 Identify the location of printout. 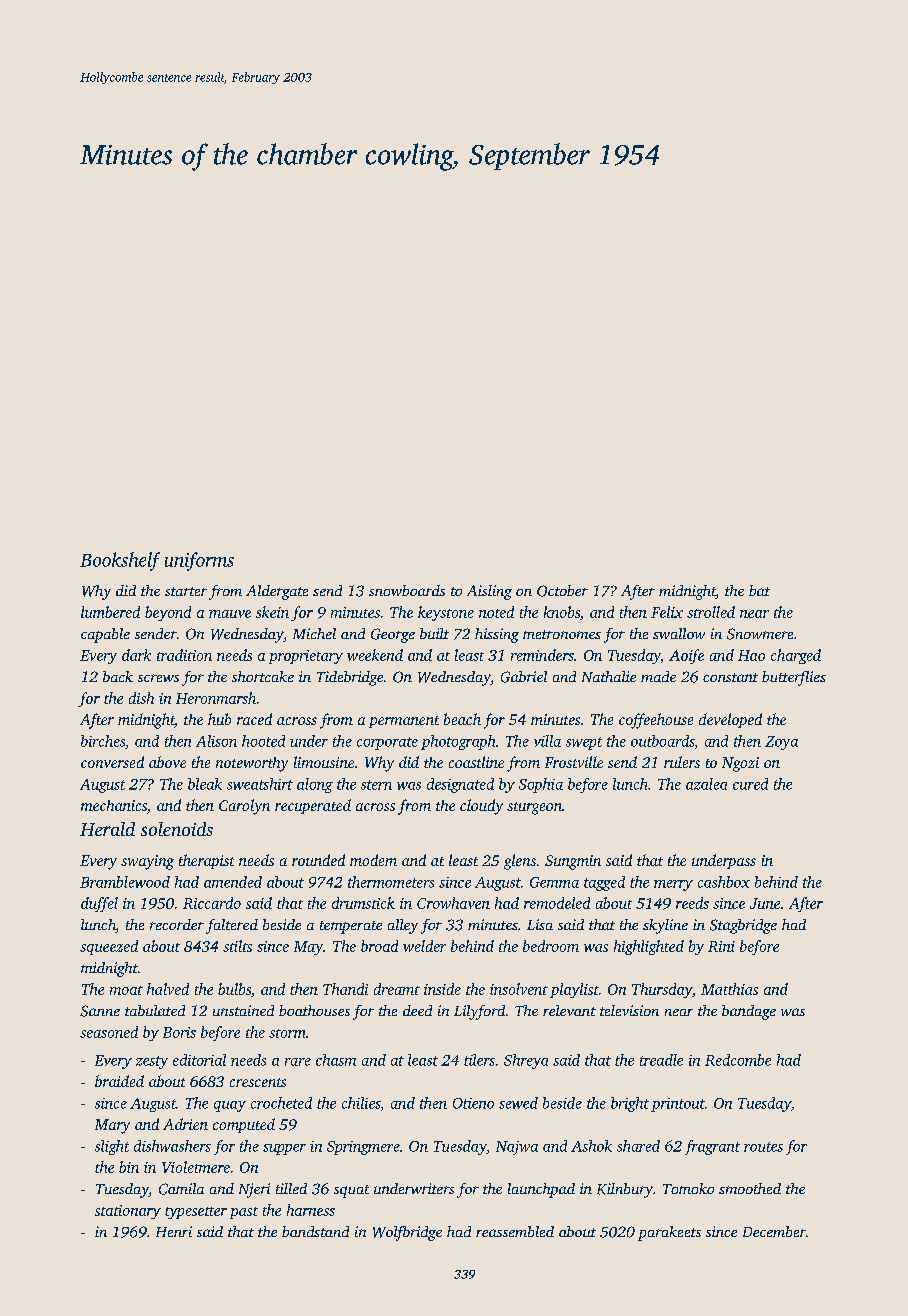
(678, 1105).
